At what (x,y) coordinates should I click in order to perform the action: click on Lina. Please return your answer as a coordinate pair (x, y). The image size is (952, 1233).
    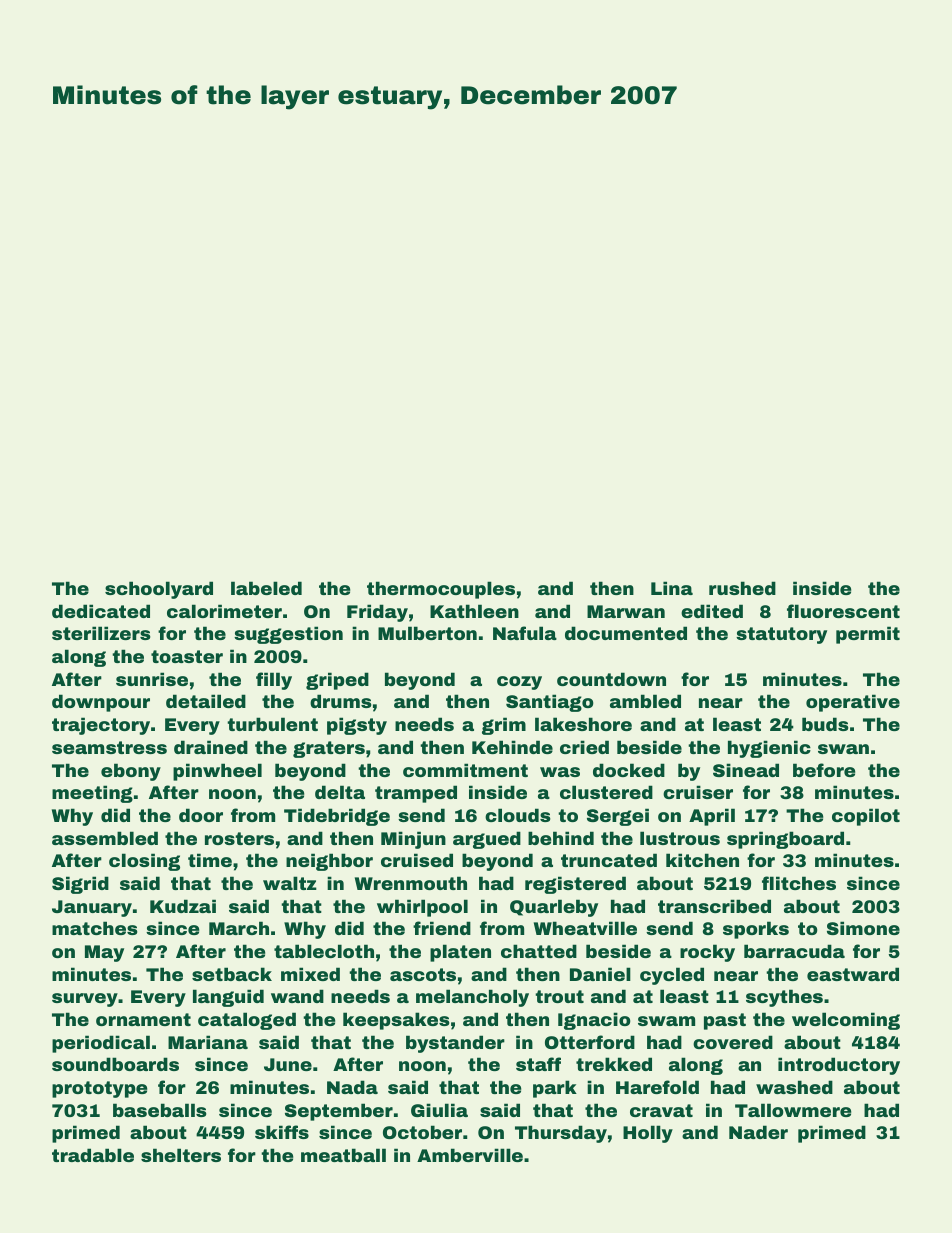
    Looking at the image, I should click on (672, 588).
